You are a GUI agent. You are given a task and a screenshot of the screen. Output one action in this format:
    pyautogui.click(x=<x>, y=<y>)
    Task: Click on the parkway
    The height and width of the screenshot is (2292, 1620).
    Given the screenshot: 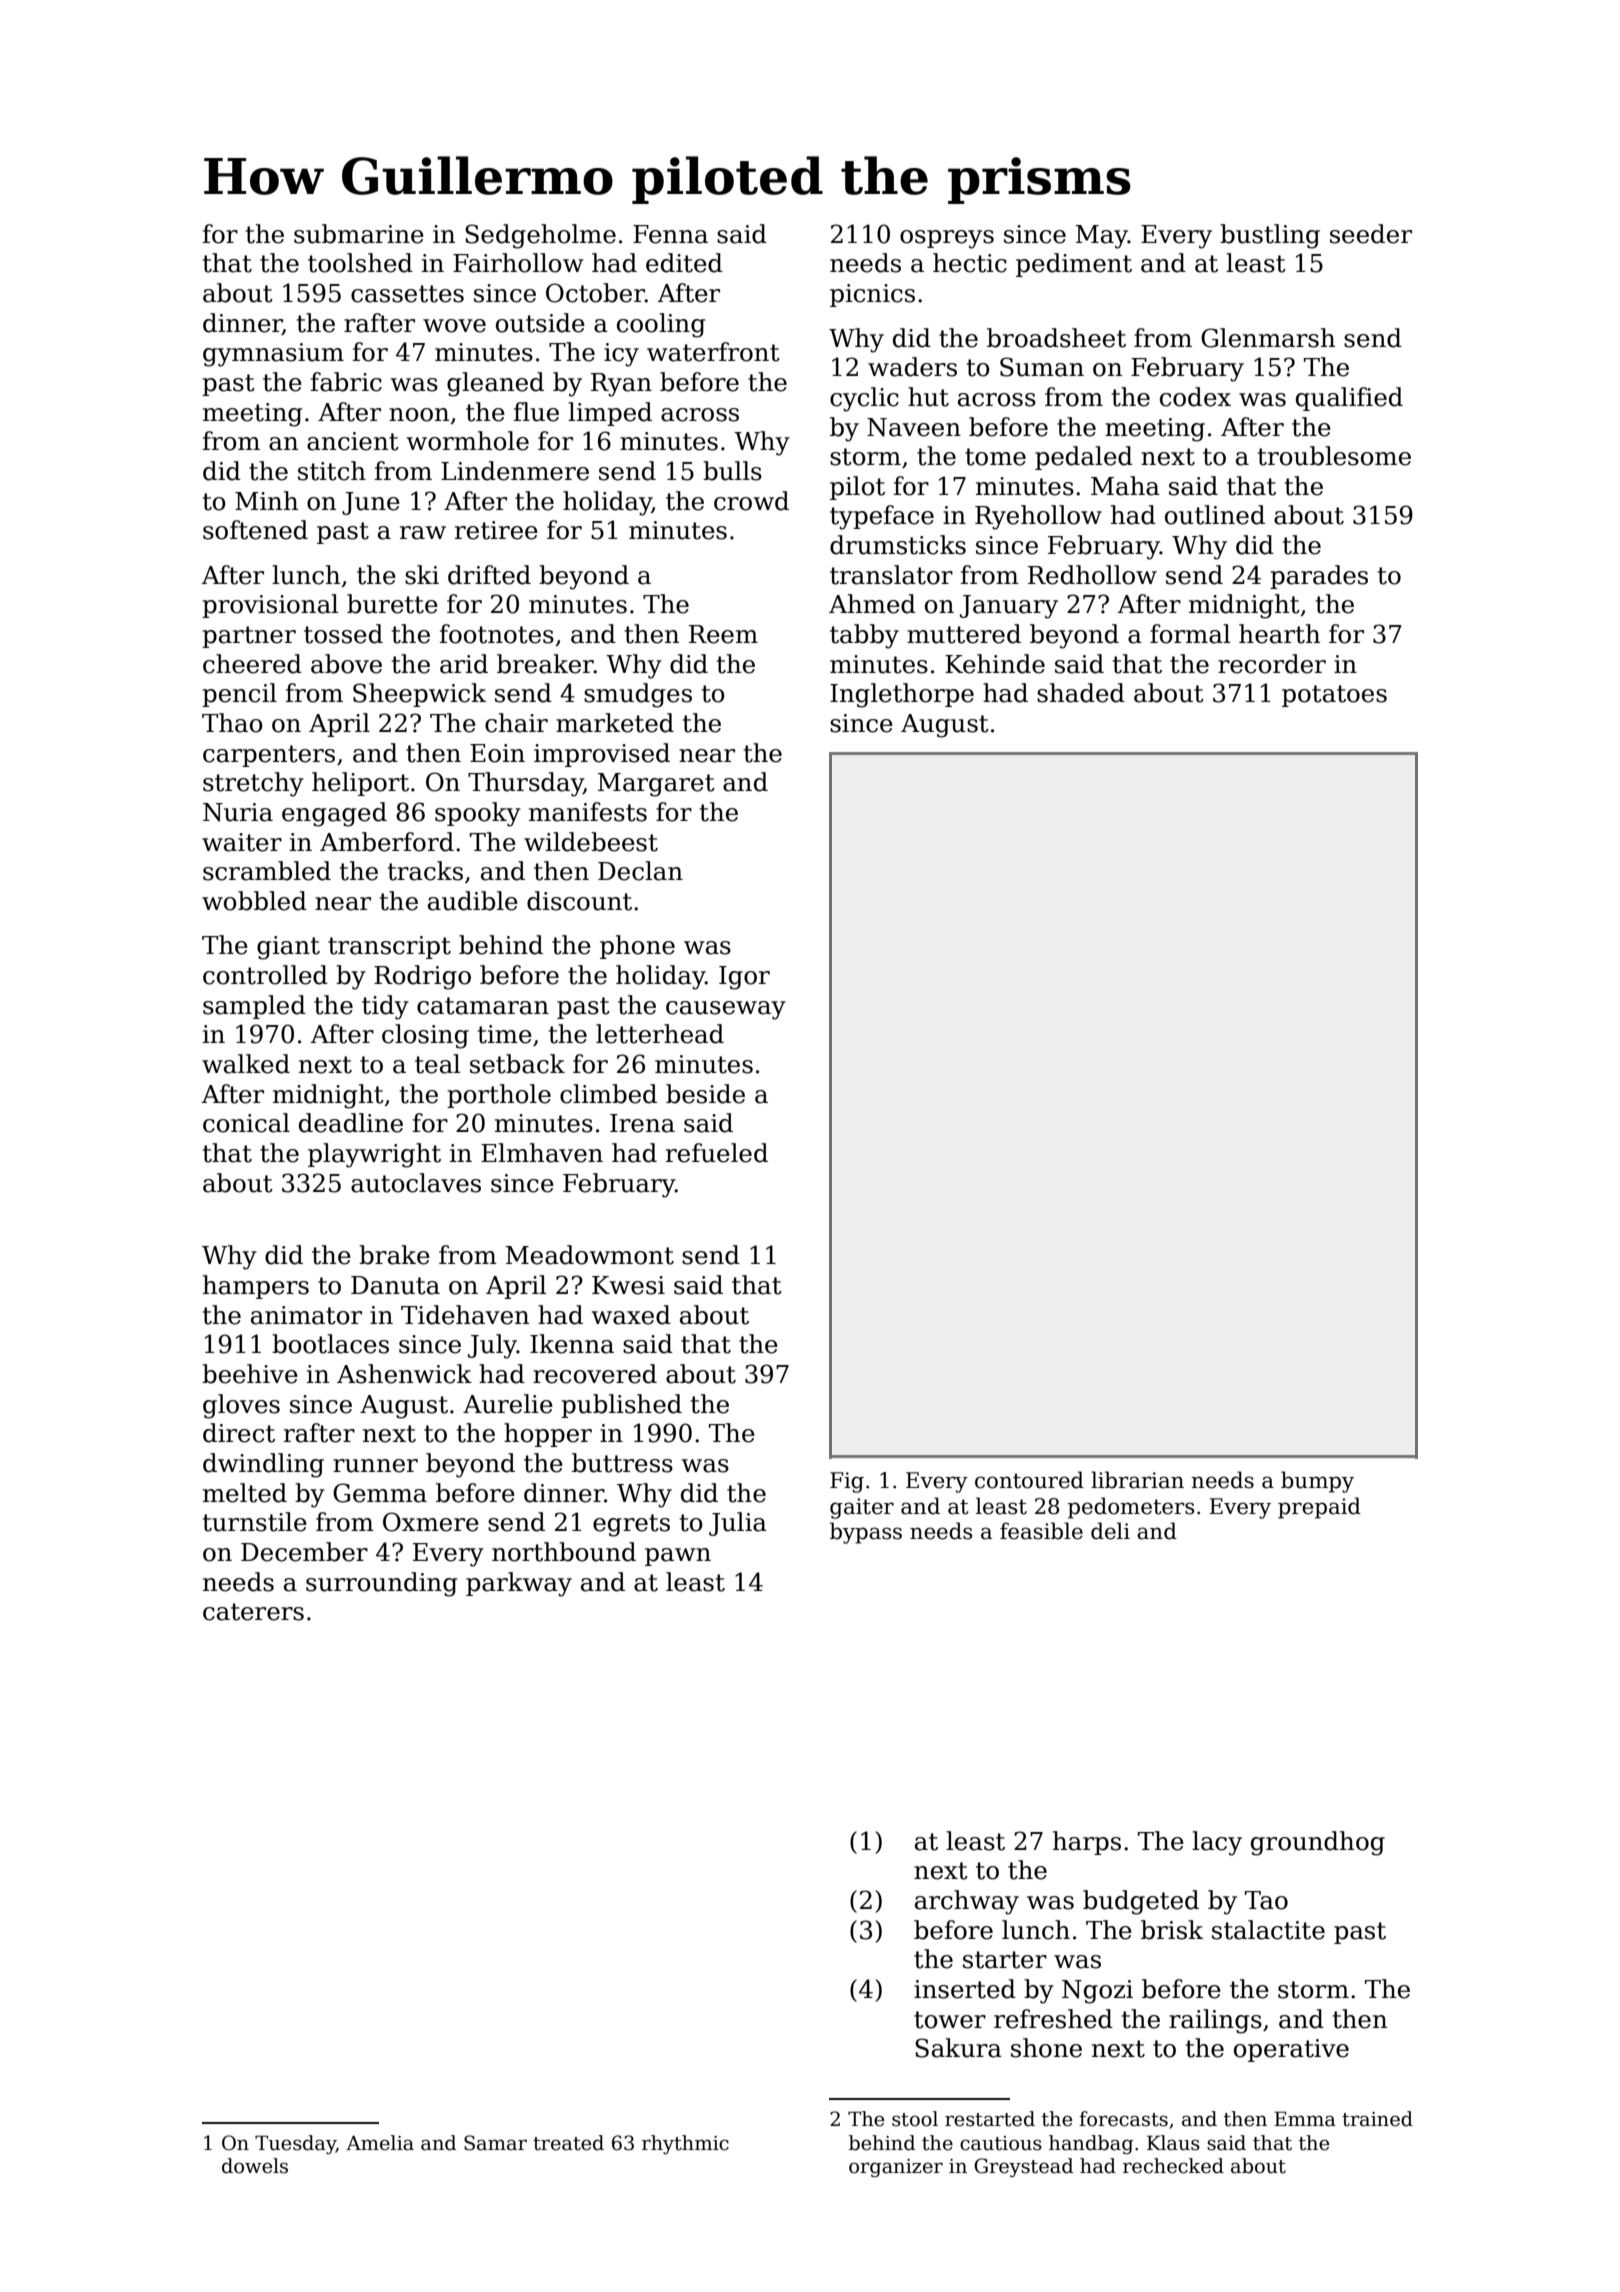 What is the action you would take?
    pyautogui.click(x=519, y=1584)
